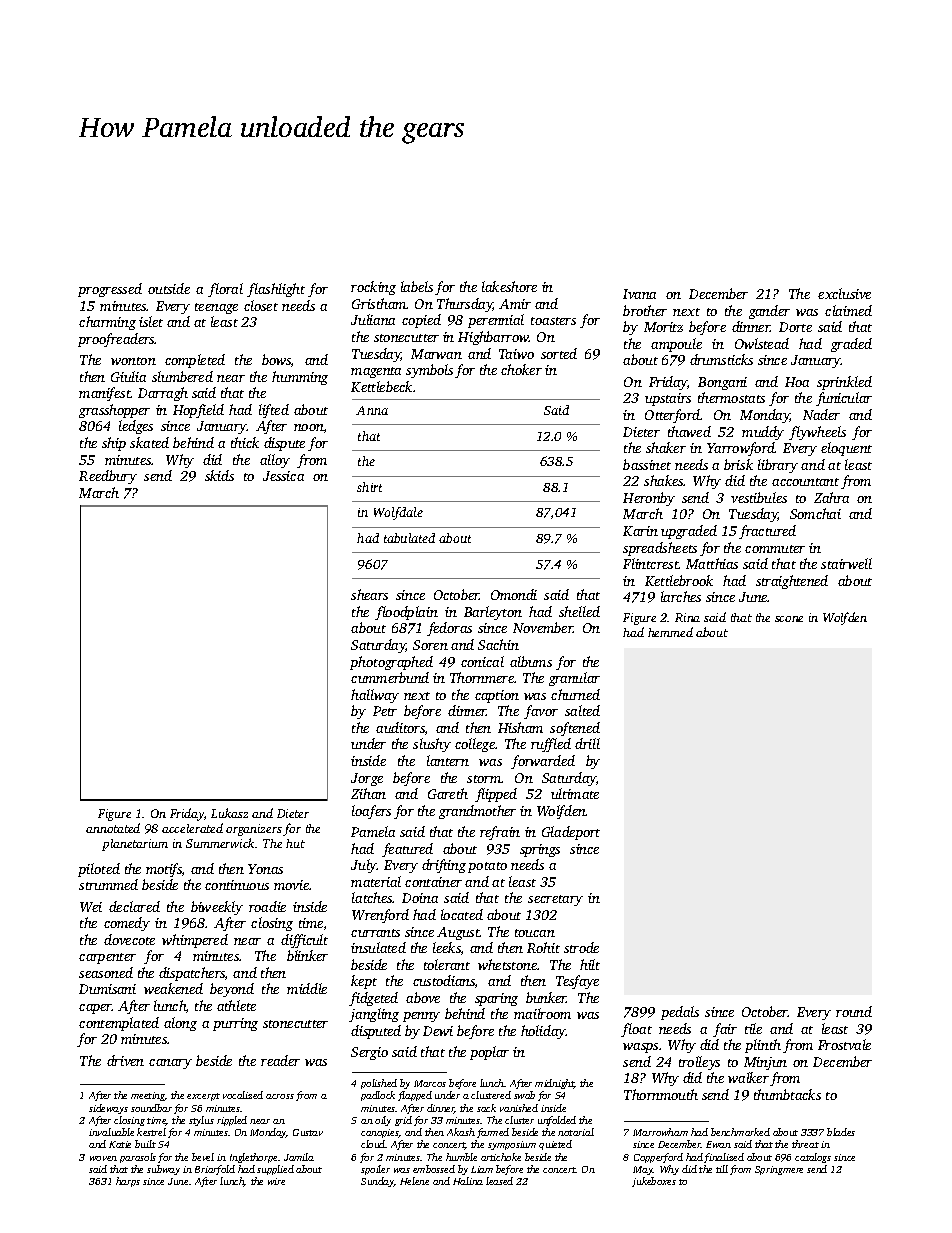 The height and width of the screenshot is (1233, 952). What do you see at coordinates (680, 1013) in the screenshot?
I see `pedals` at bounding box center [680, 1013].
